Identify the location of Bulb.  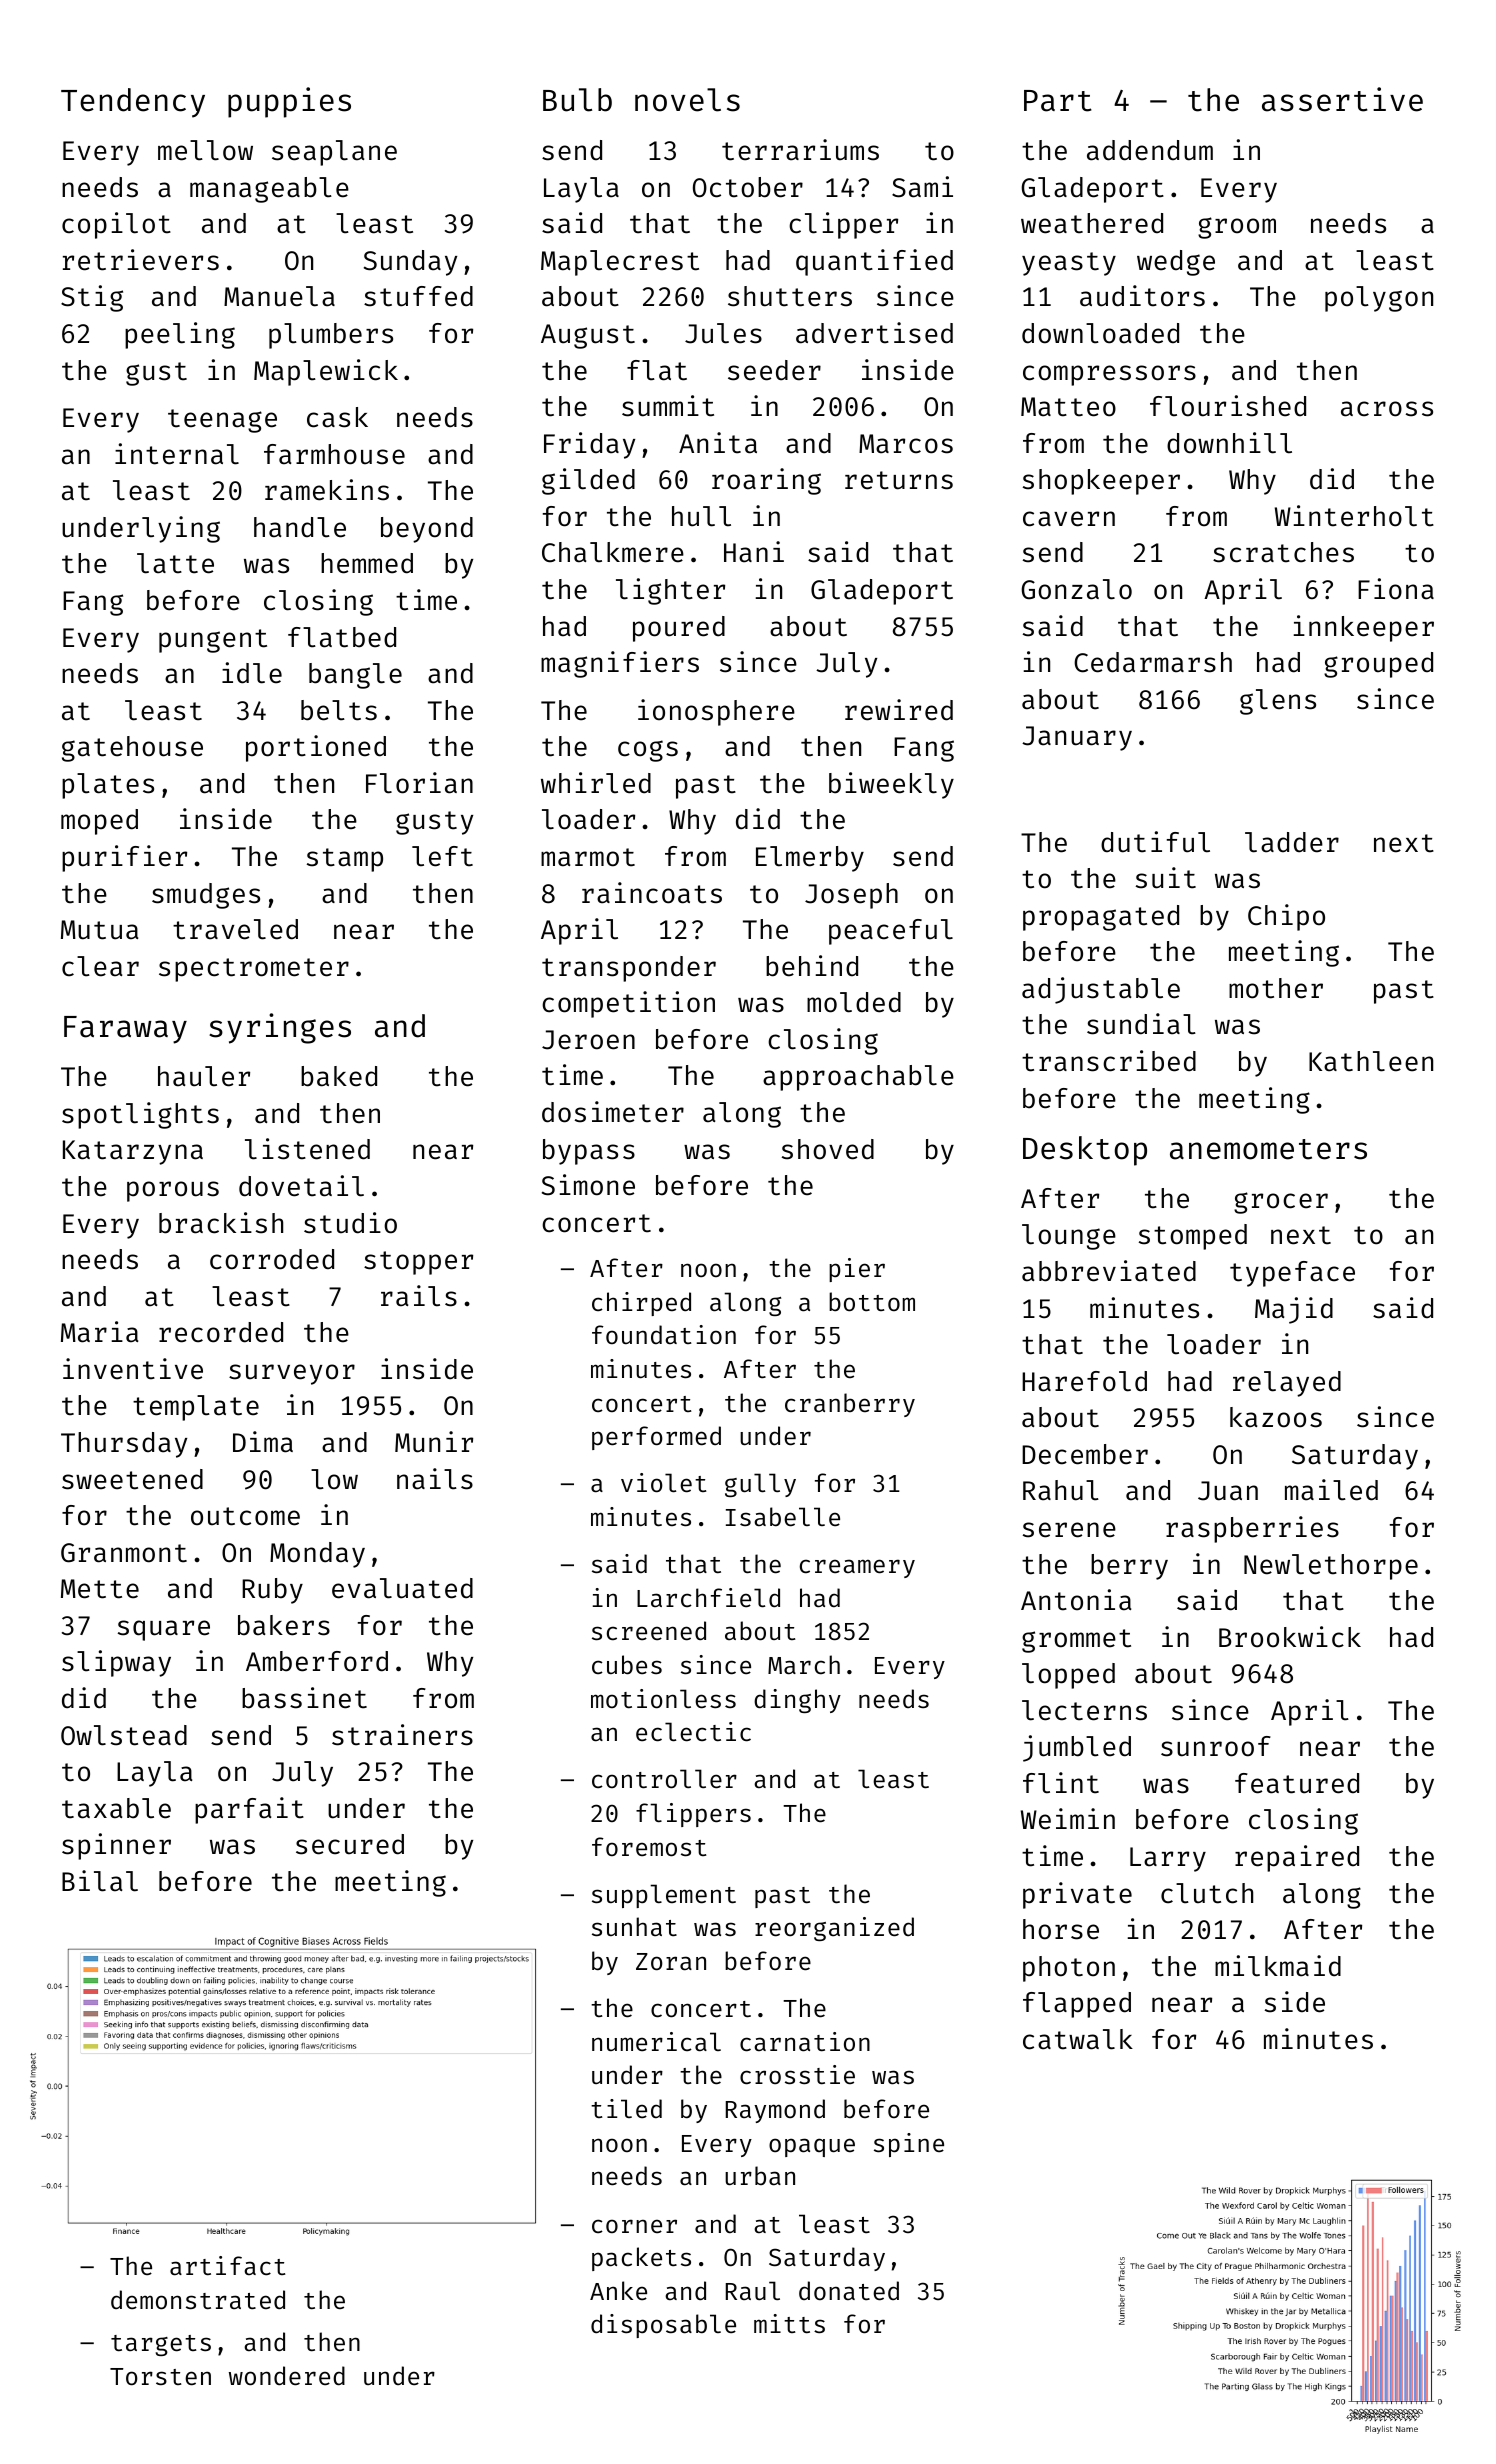
(577, 100).
